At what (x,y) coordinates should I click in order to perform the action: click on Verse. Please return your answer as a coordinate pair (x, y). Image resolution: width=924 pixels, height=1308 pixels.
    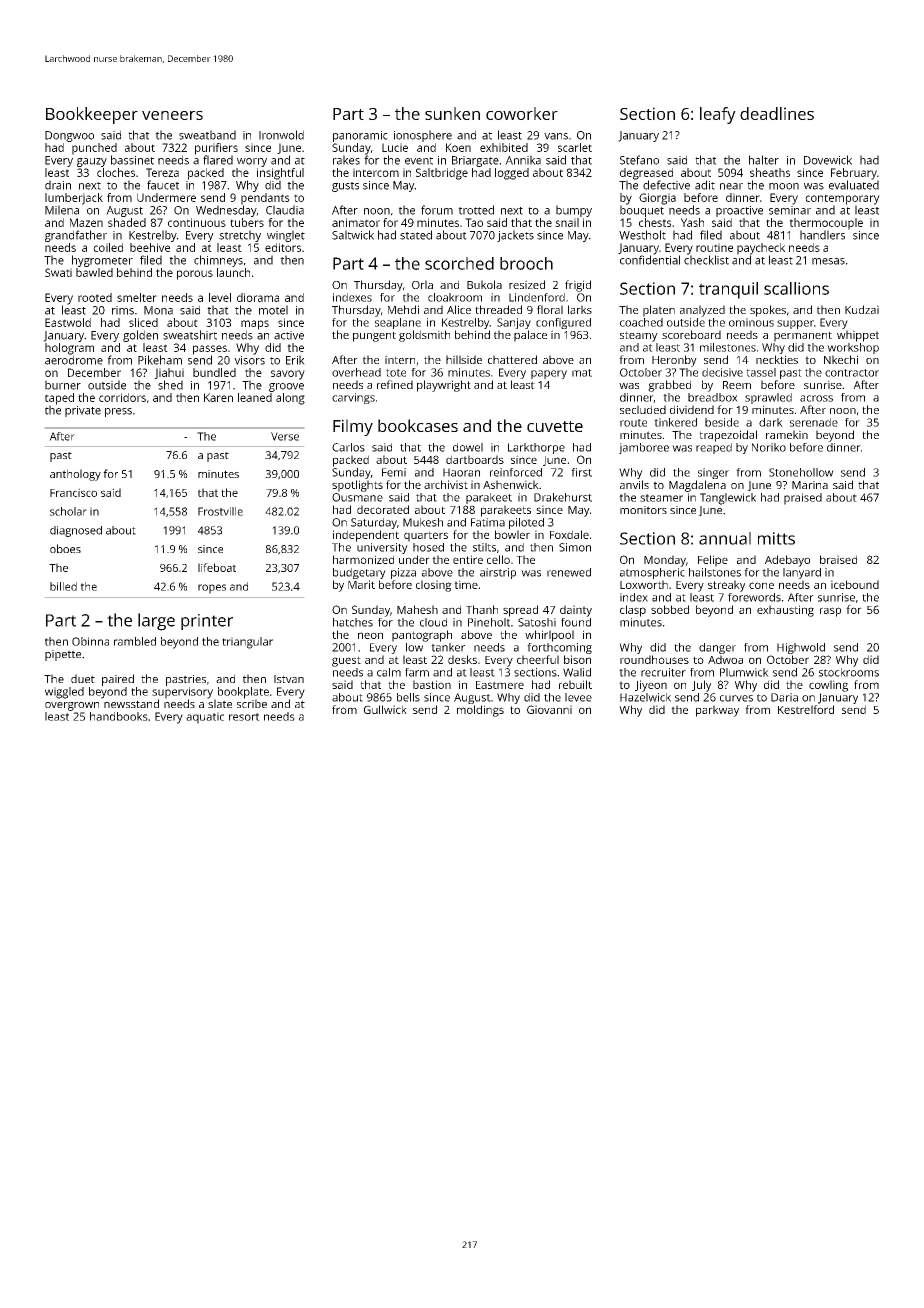
    Looking at the image, I should click on (285, 436).
